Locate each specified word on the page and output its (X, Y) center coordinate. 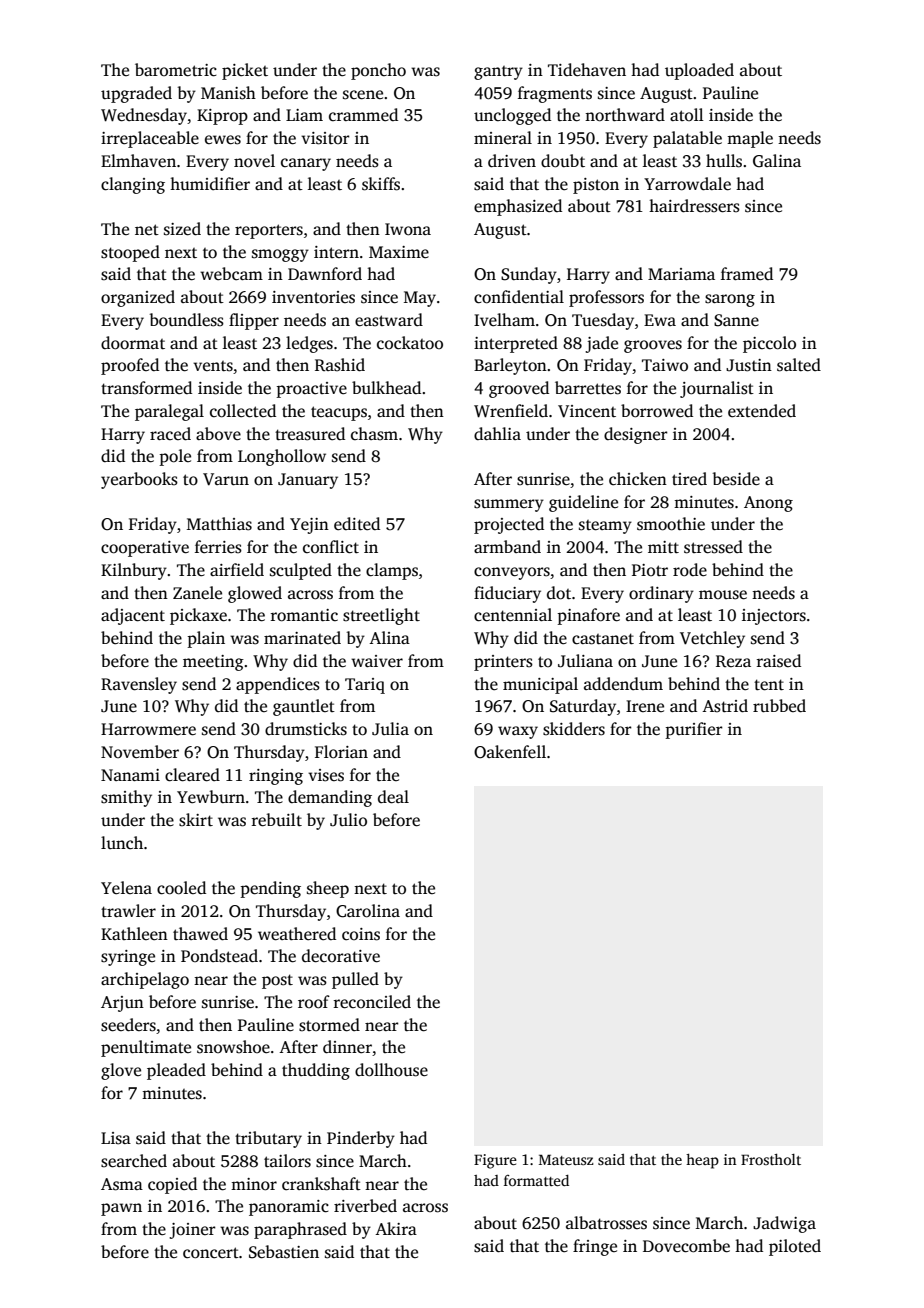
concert (211, 1253)
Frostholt (771, 1159)
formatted (536, 1180)
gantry (498, 73)
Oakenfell (510, 752)
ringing (276, 777)
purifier (694, 730)
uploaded (699, 71)
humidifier (210, 184)
